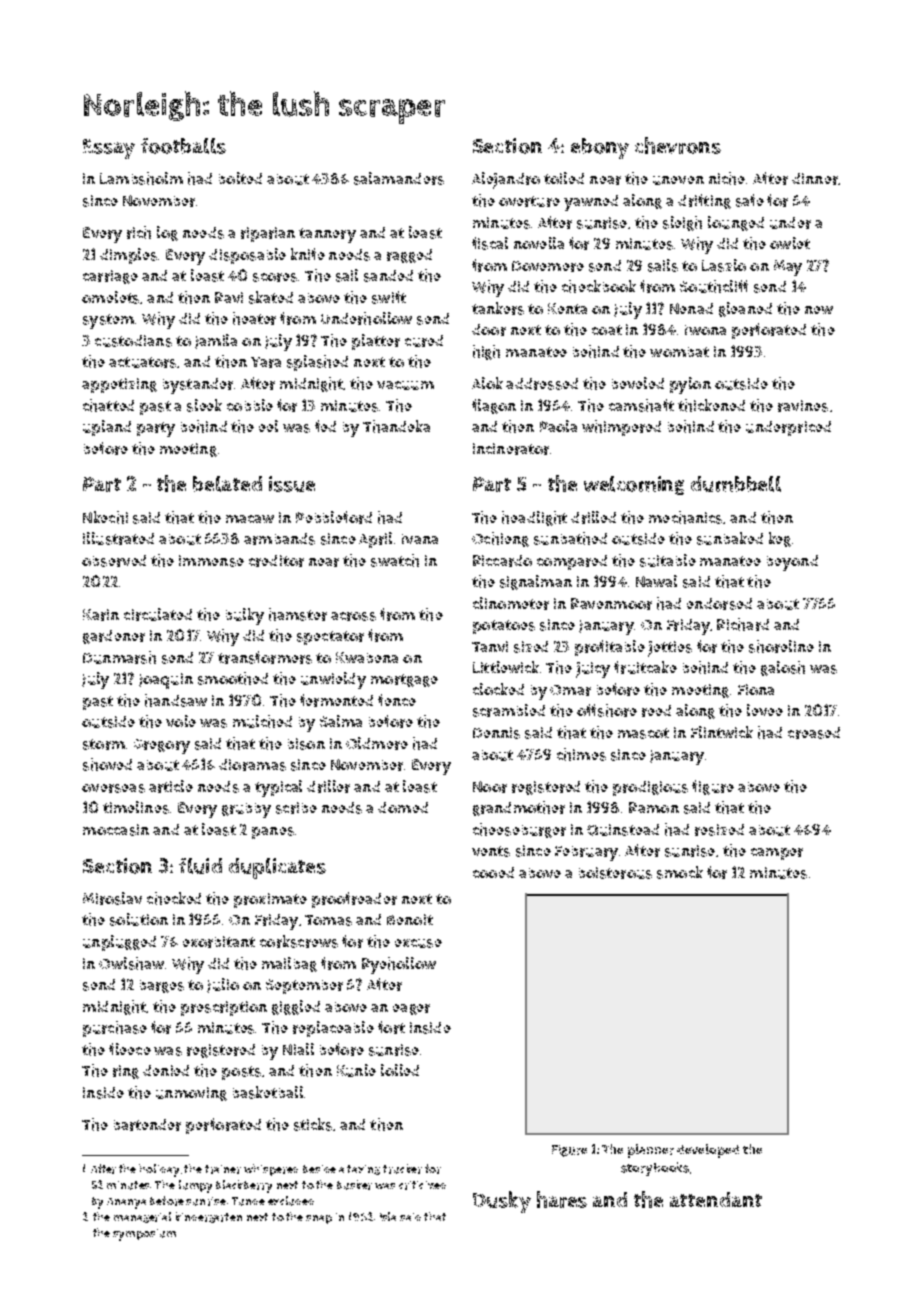  What do you see at coordinates (678, 145) in the screenshot?
I see `chevrons` at bounding box center [678, 145].
